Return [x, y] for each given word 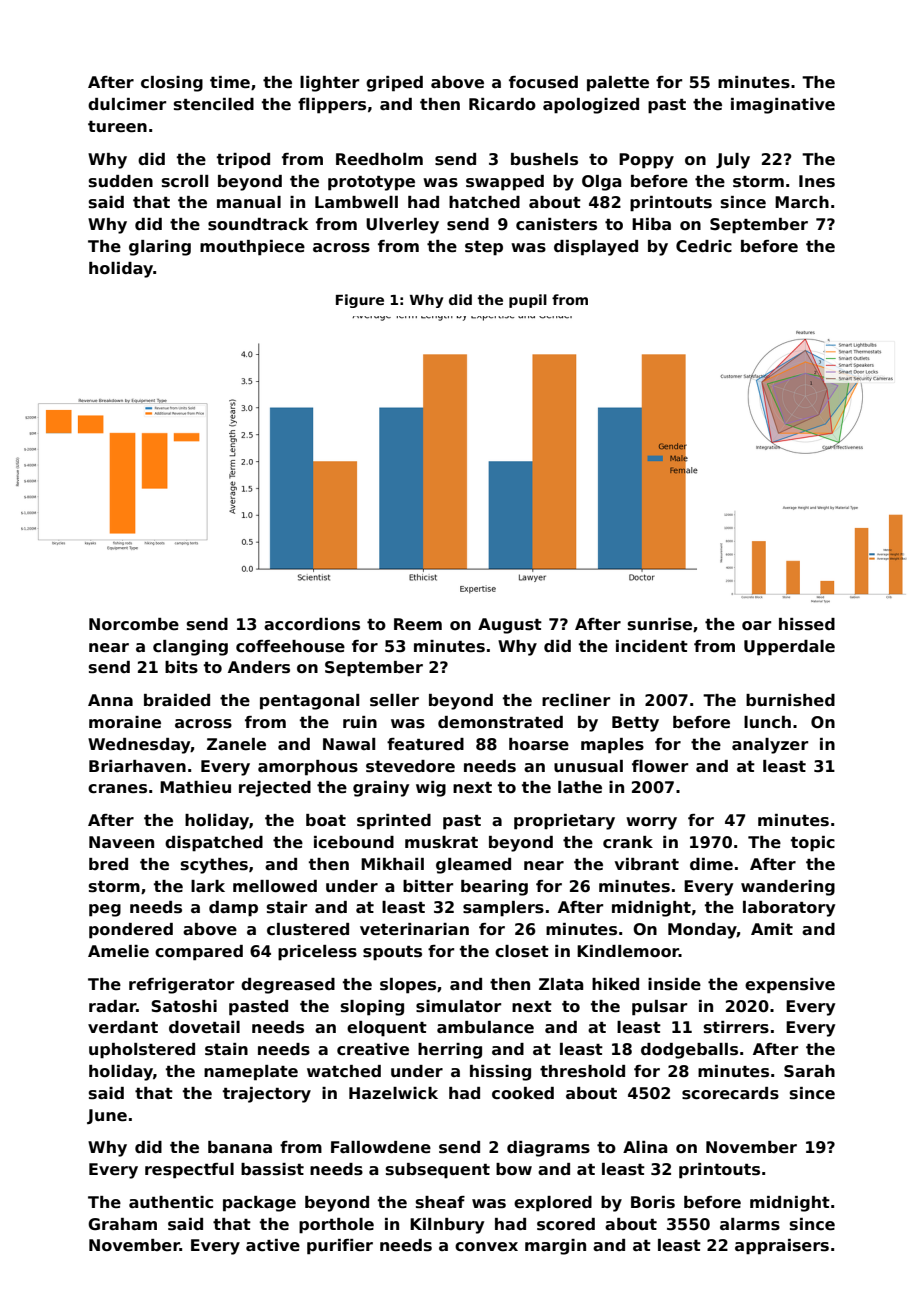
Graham [122, 1224]
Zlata [561, 984]
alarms [750, 1224]
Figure [360, 301]
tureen [117, 127]
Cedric [704, 246]
